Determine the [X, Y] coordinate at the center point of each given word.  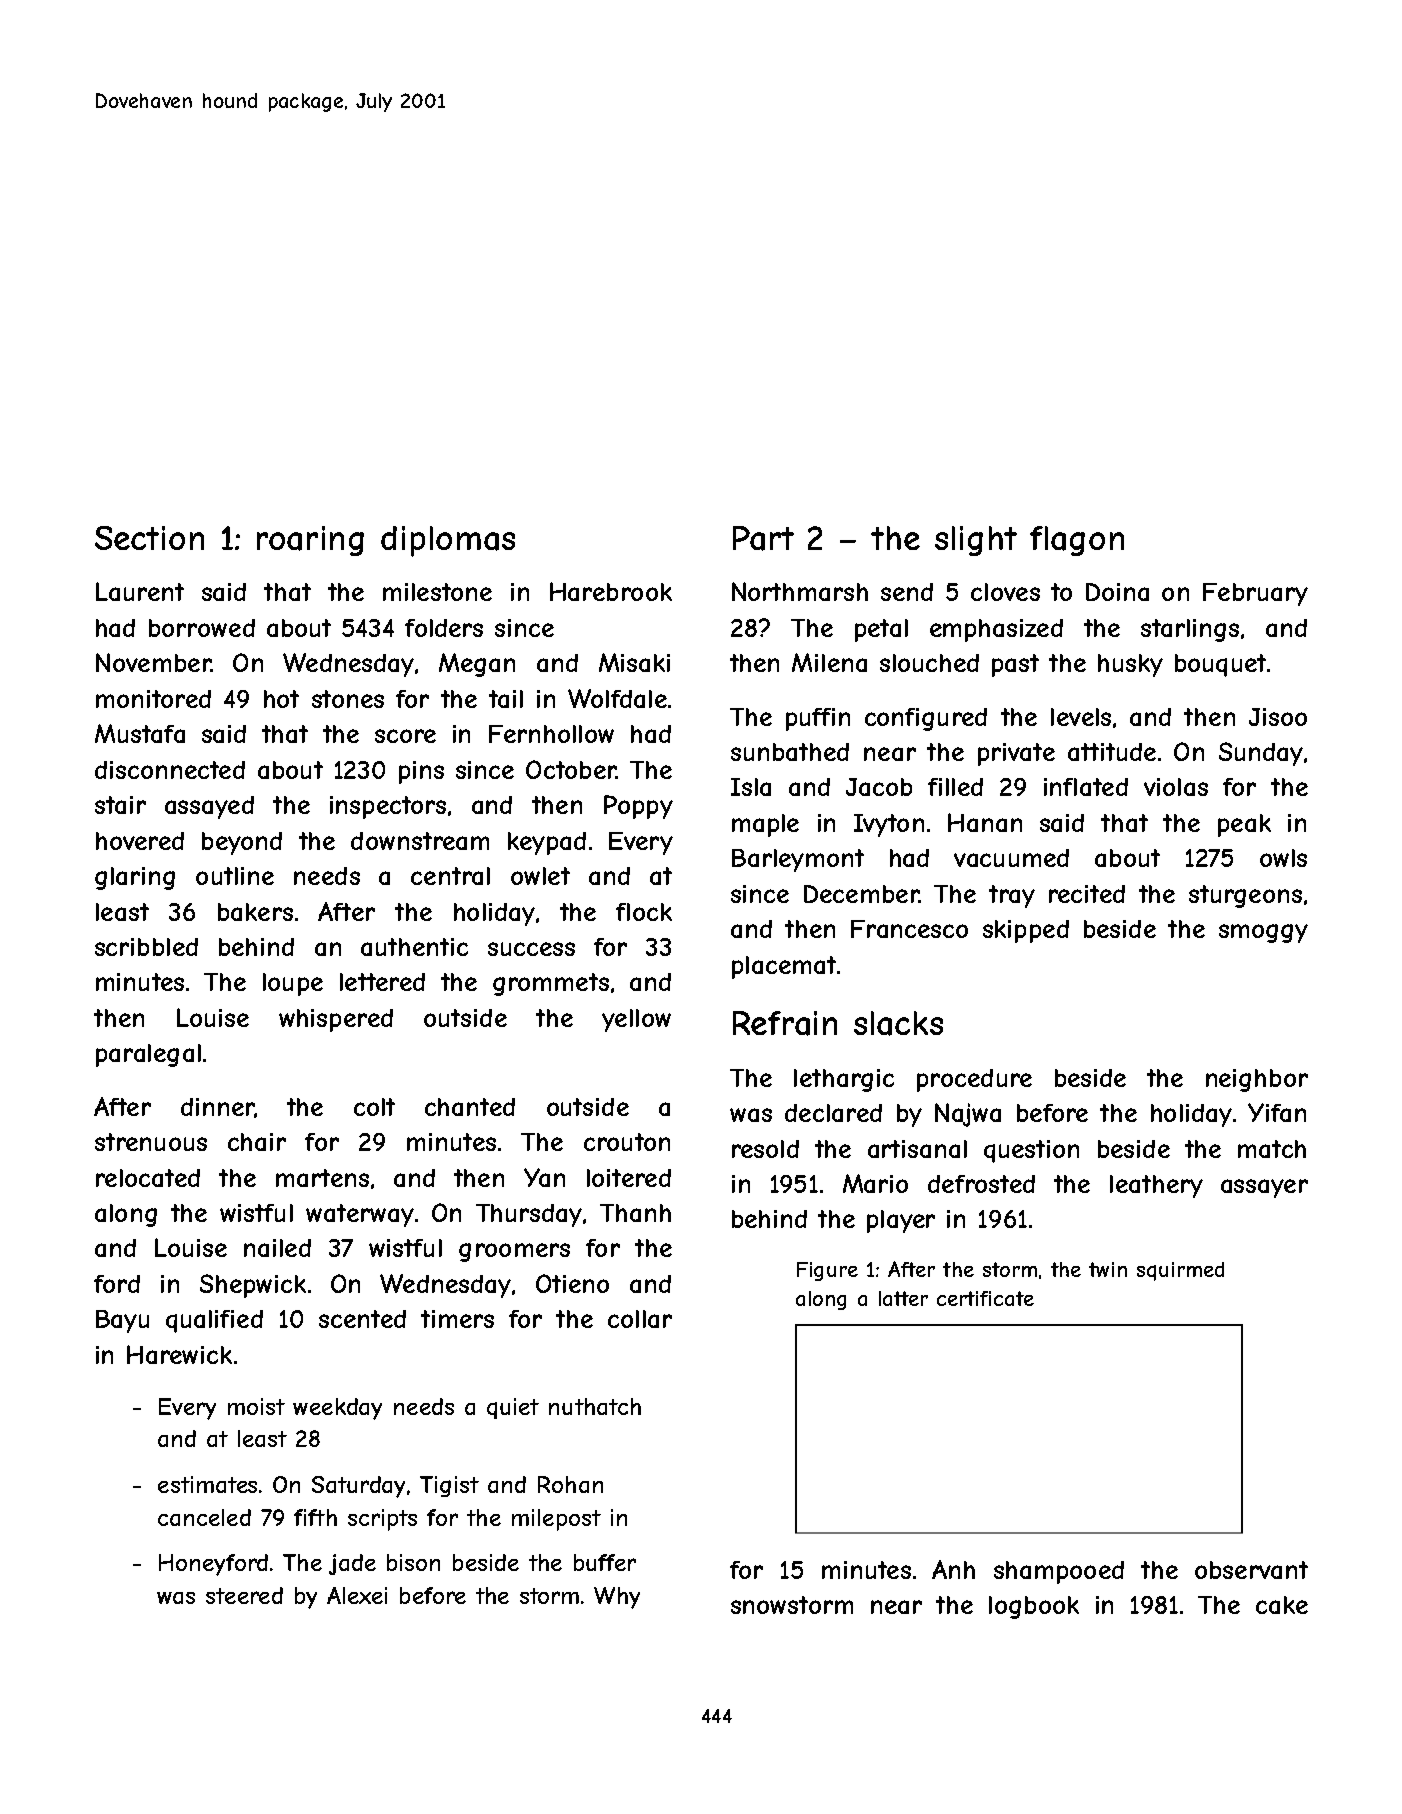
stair [120, 805]
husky [1130, 665]
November [153, 662]
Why [617, 1598]
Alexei [357, 1595]
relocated [148, 1178]
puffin [818, 719]
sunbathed [790, 752]
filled [955, 787]
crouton [627, 1142]
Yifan [1277, 1112]
